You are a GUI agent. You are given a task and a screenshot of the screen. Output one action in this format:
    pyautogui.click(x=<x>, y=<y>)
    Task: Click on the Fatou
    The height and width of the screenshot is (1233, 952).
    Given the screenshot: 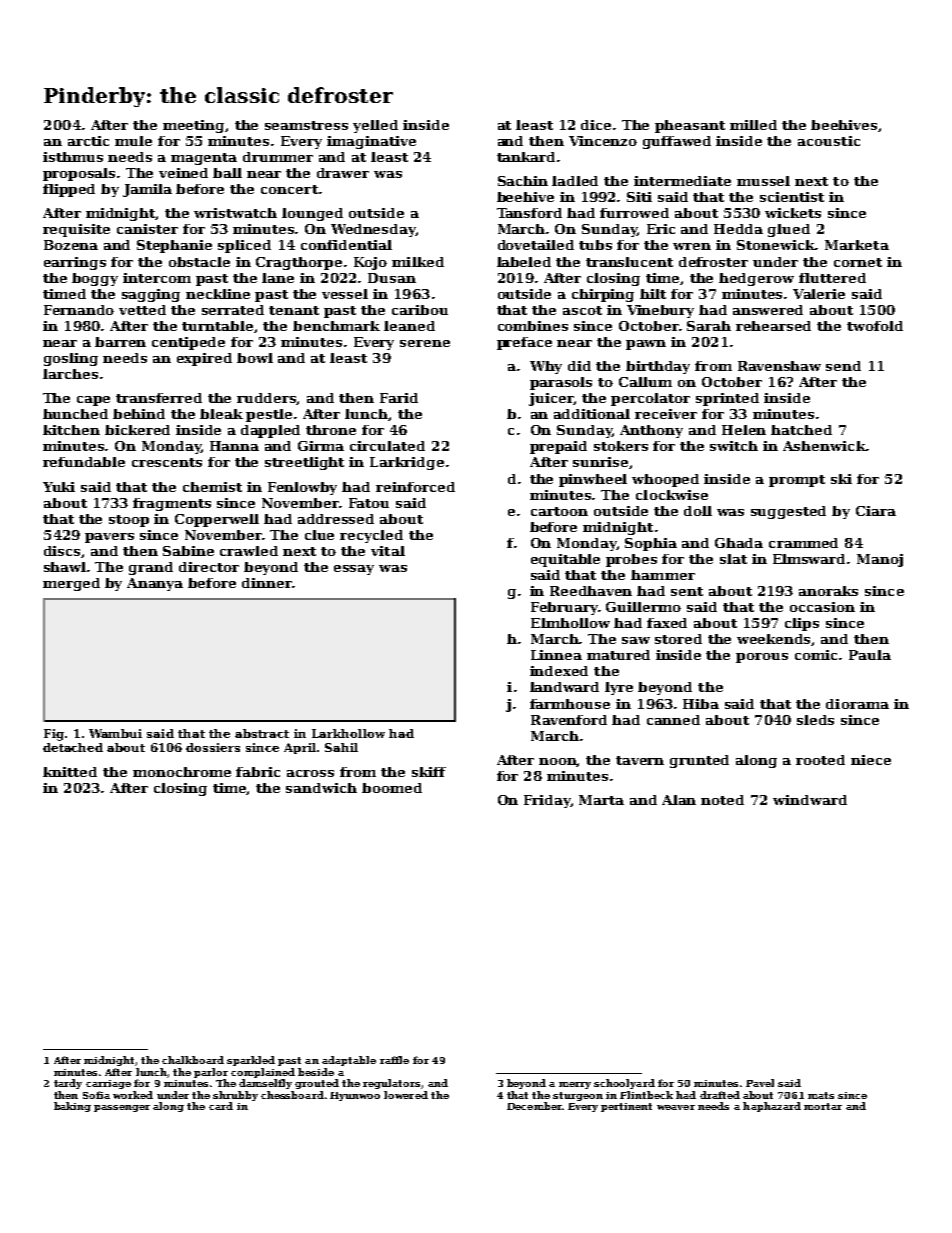 What is the action you would take?
    pyautogui.click(x=369, y=503)
